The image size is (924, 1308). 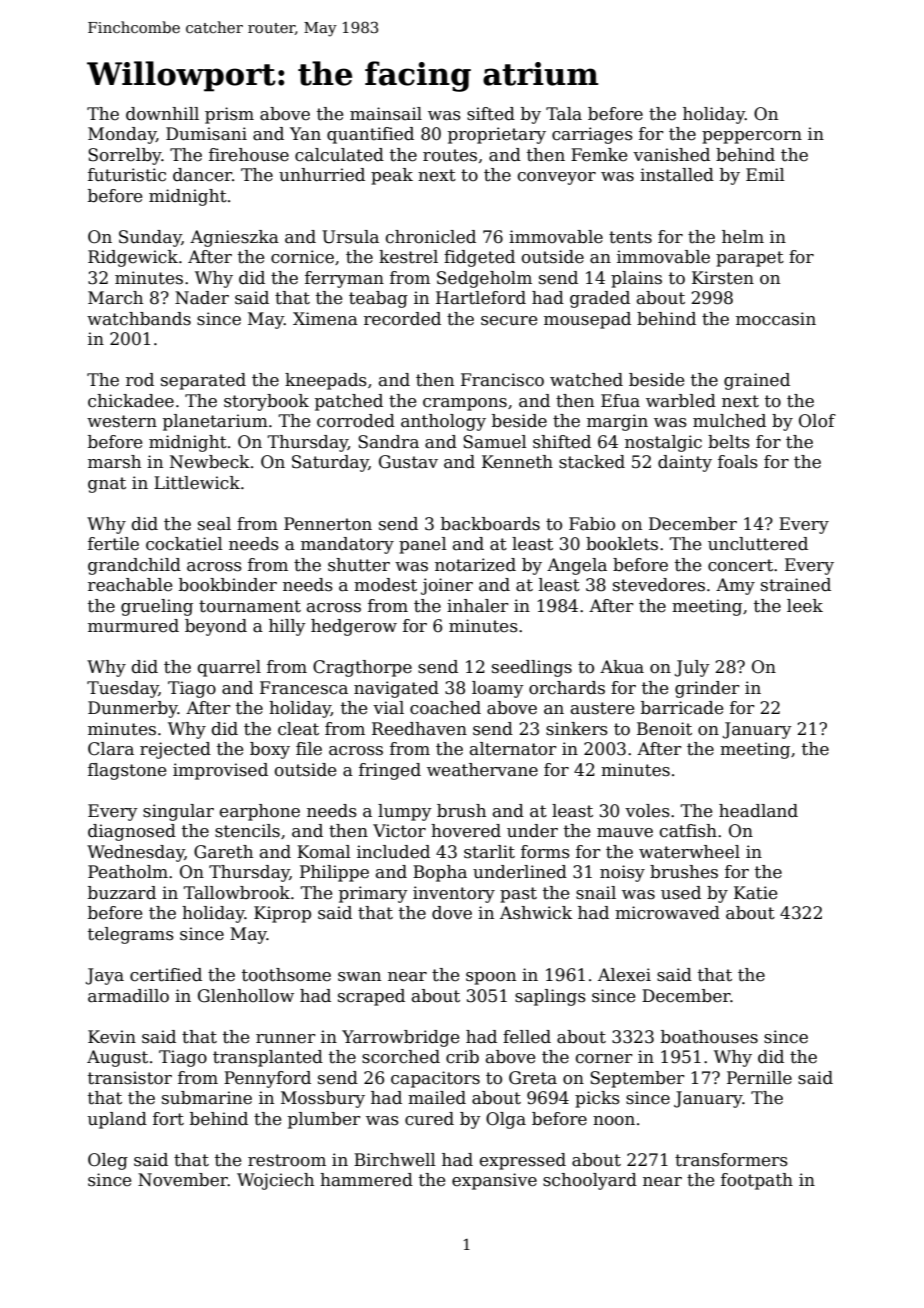 What do you see at coordinates (509, 321) in the document?
I see `secure` at bounding box center [509, 321].
